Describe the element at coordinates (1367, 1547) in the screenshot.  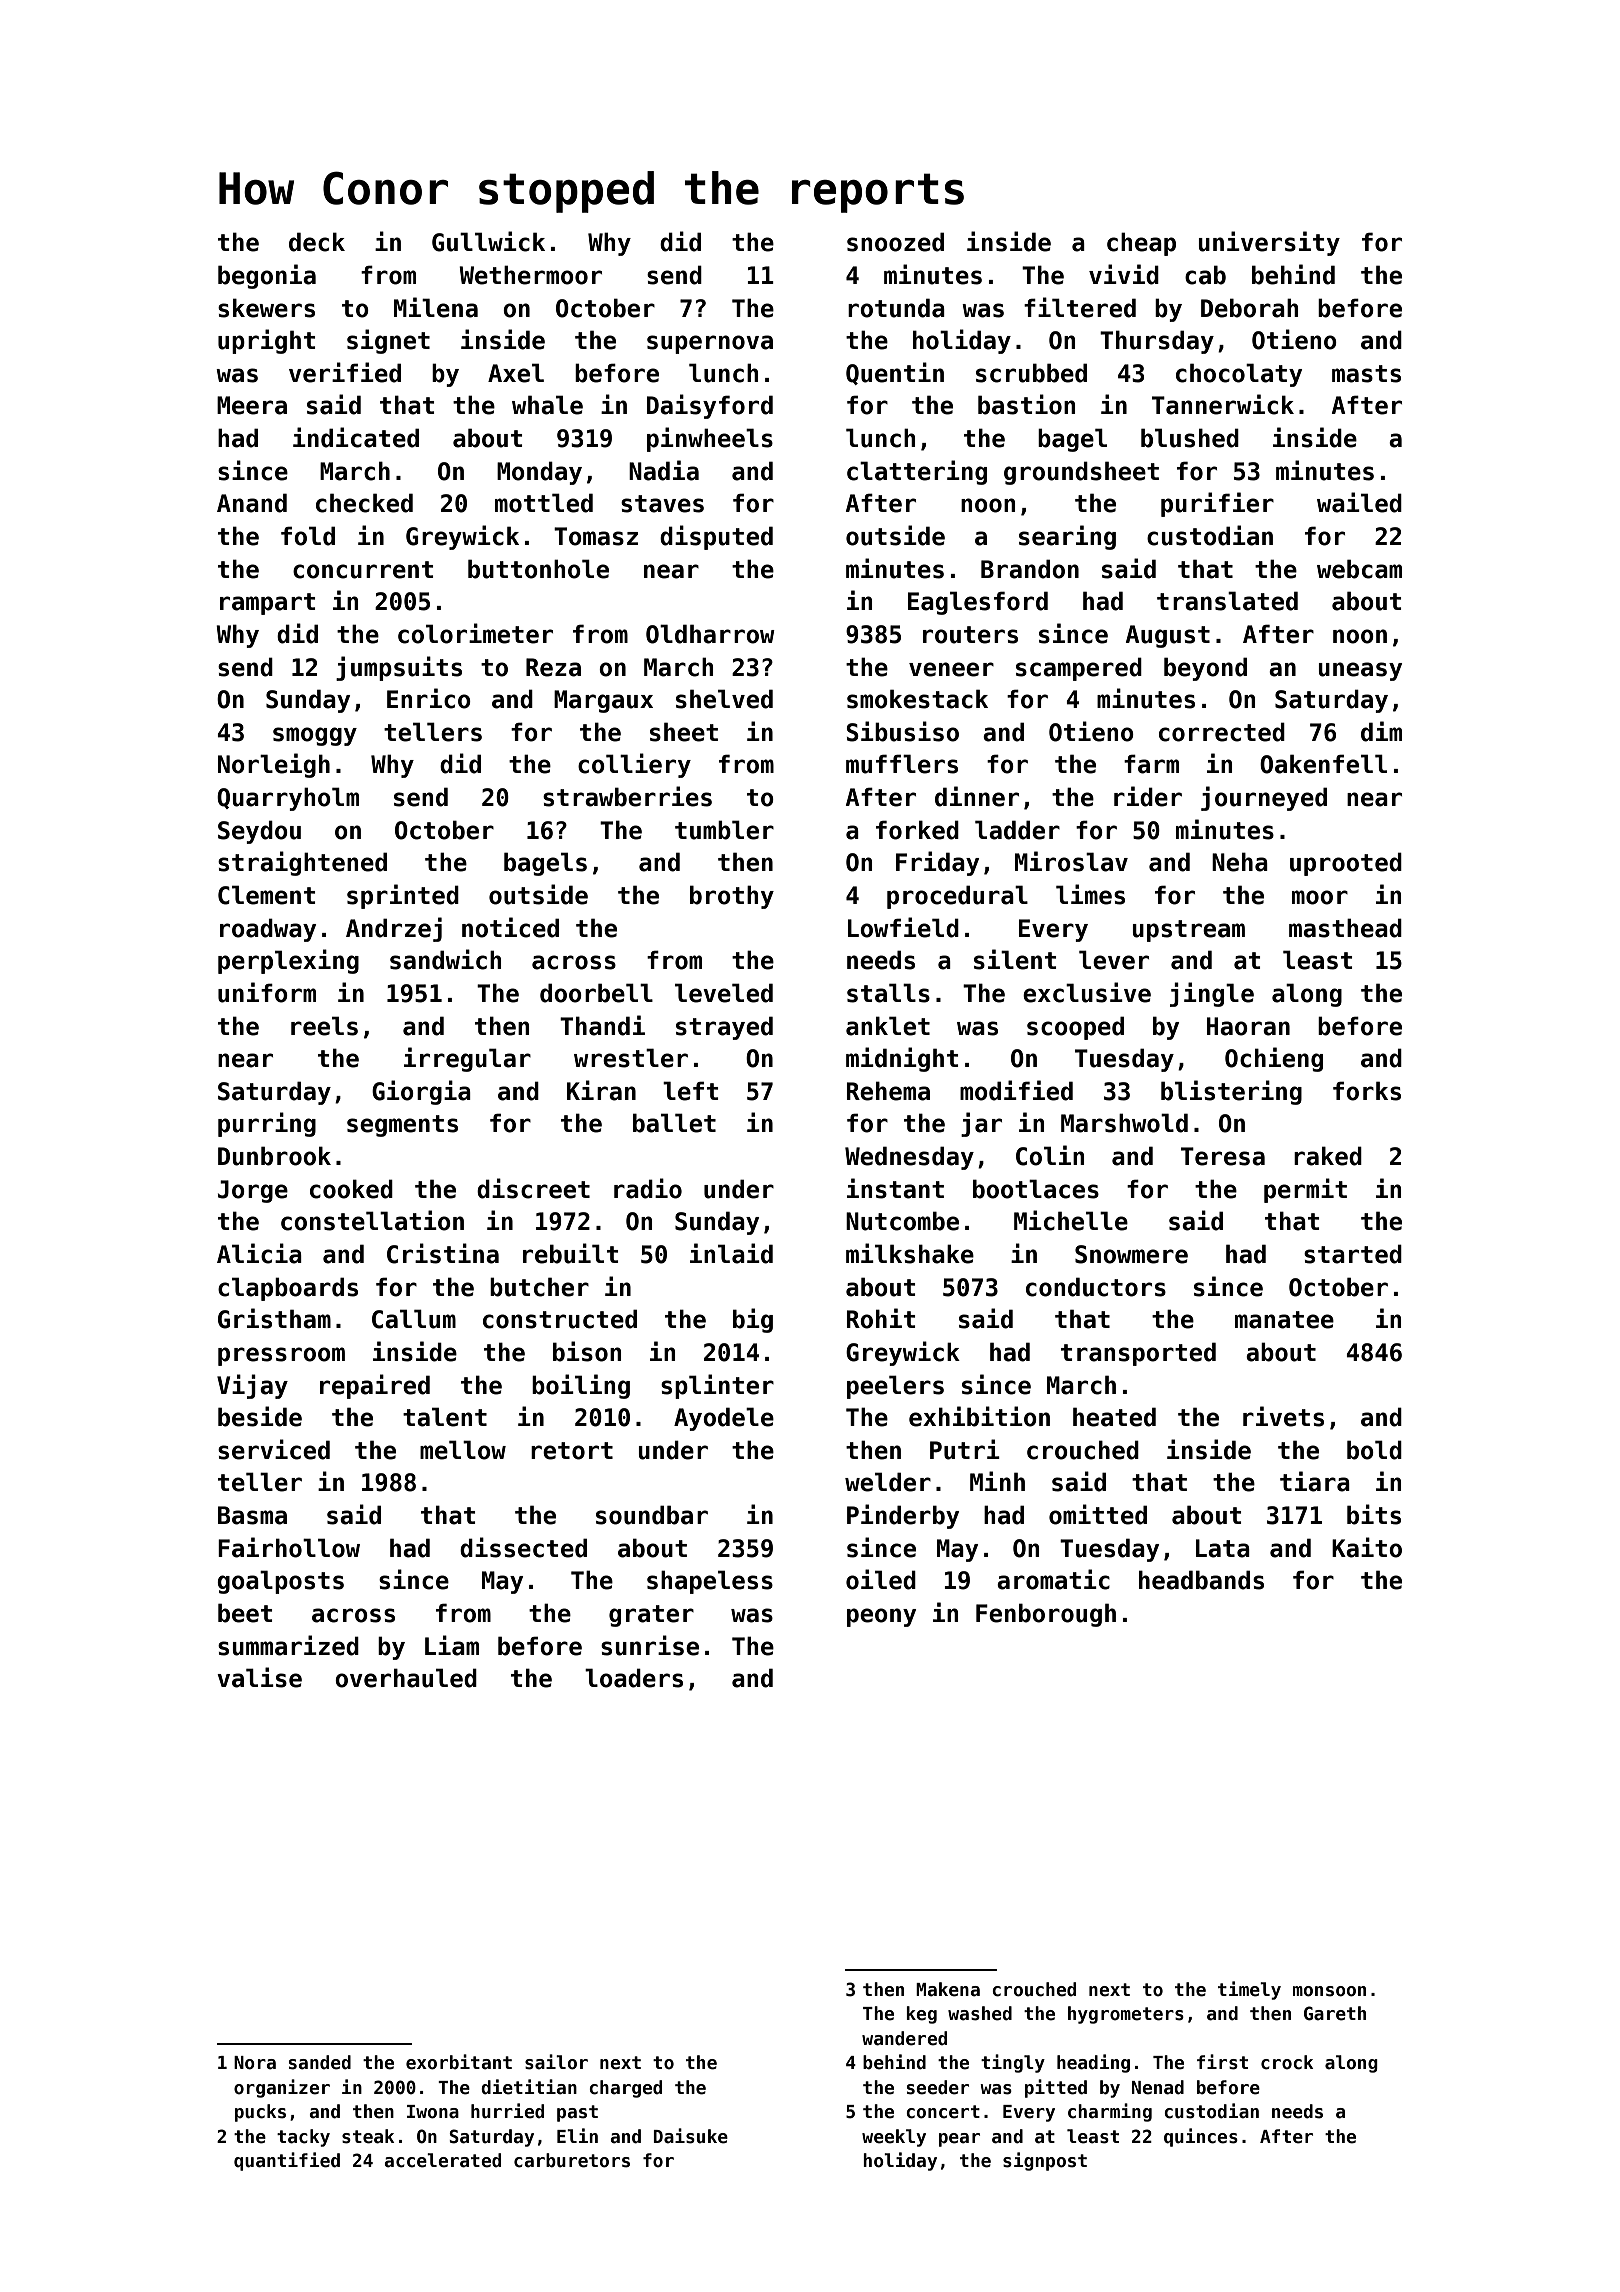
I see `Kaito` at that location.
